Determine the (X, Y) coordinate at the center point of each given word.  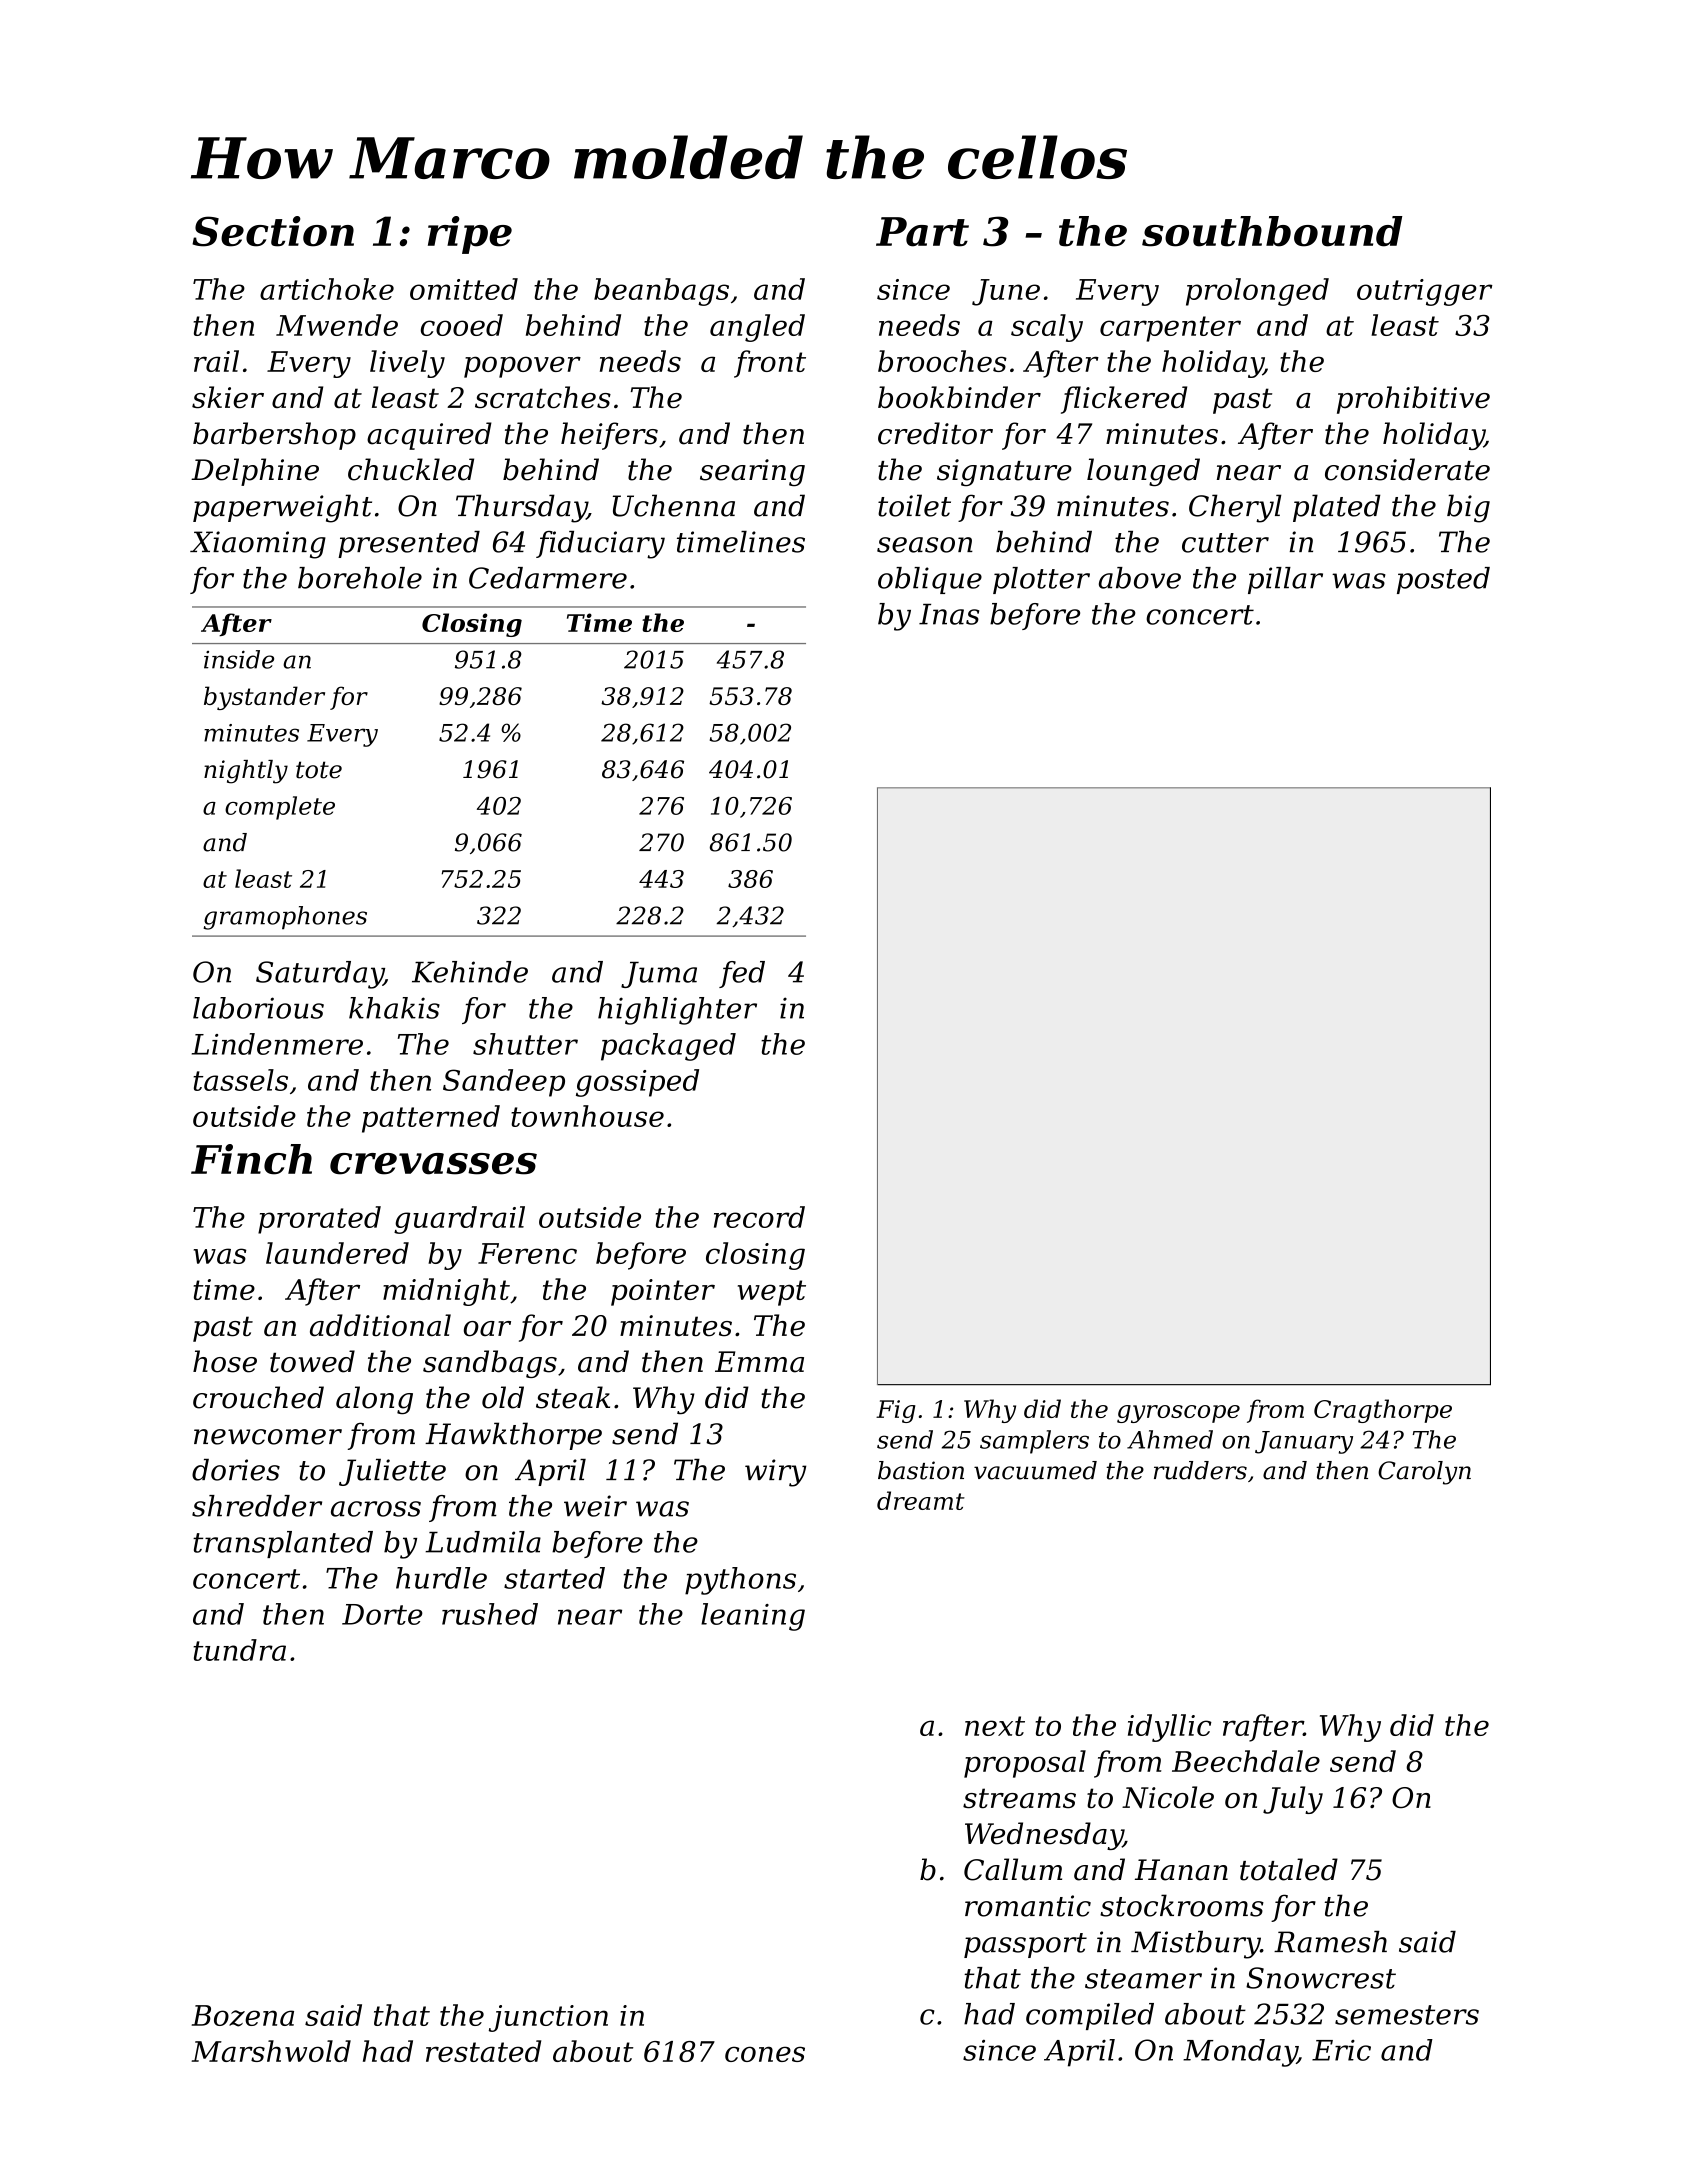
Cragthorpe (1383, 1411)
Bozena (243, 2016)
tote (319, 770)
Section (273, 231)
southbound (1272, 231)
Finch (251, 1159)
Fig (896, 1411)
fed (742, 974)
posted (1443, 580)
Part (922, 232)
